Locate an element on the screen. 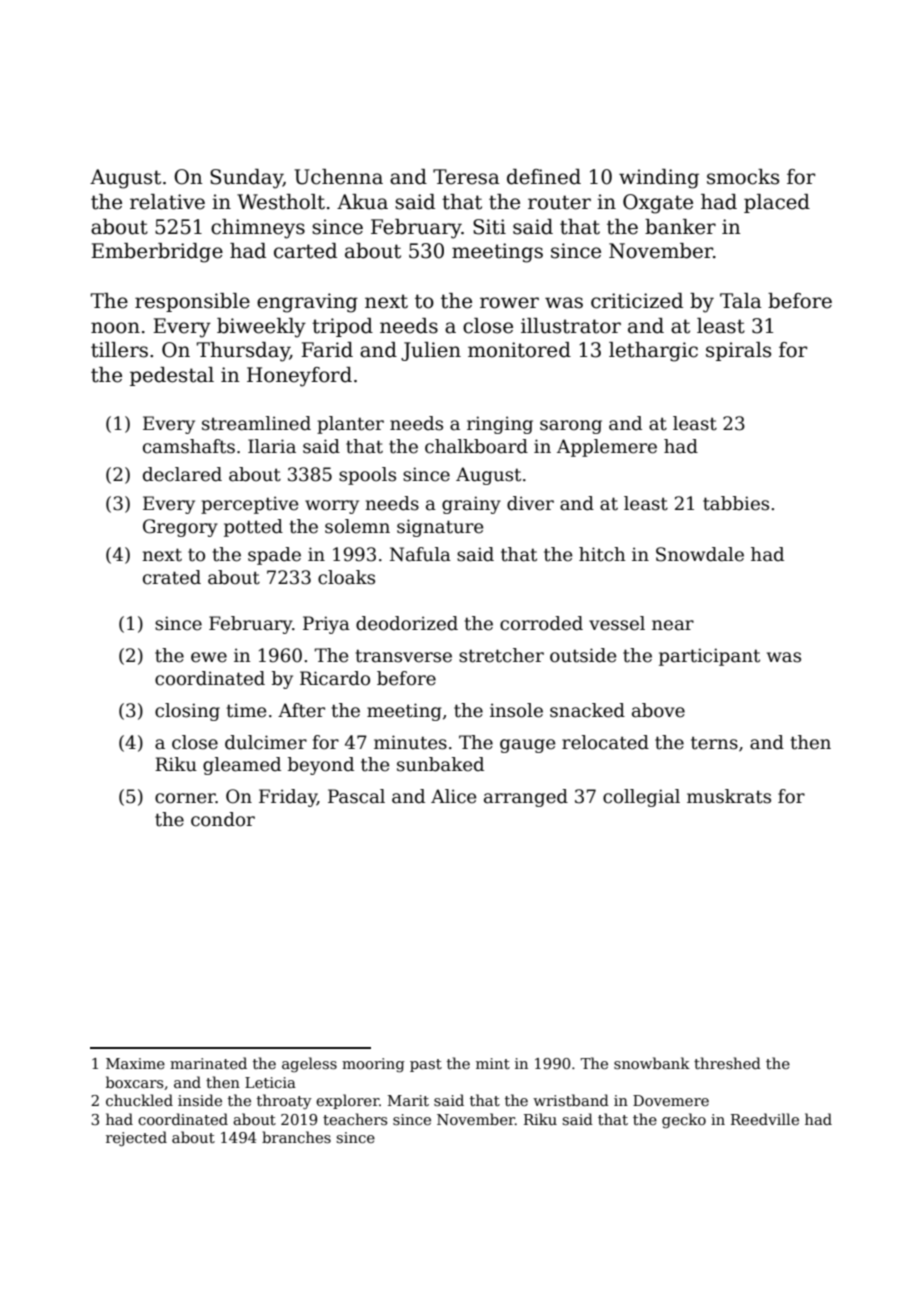  smocks is located at coordinates (743, 177).
